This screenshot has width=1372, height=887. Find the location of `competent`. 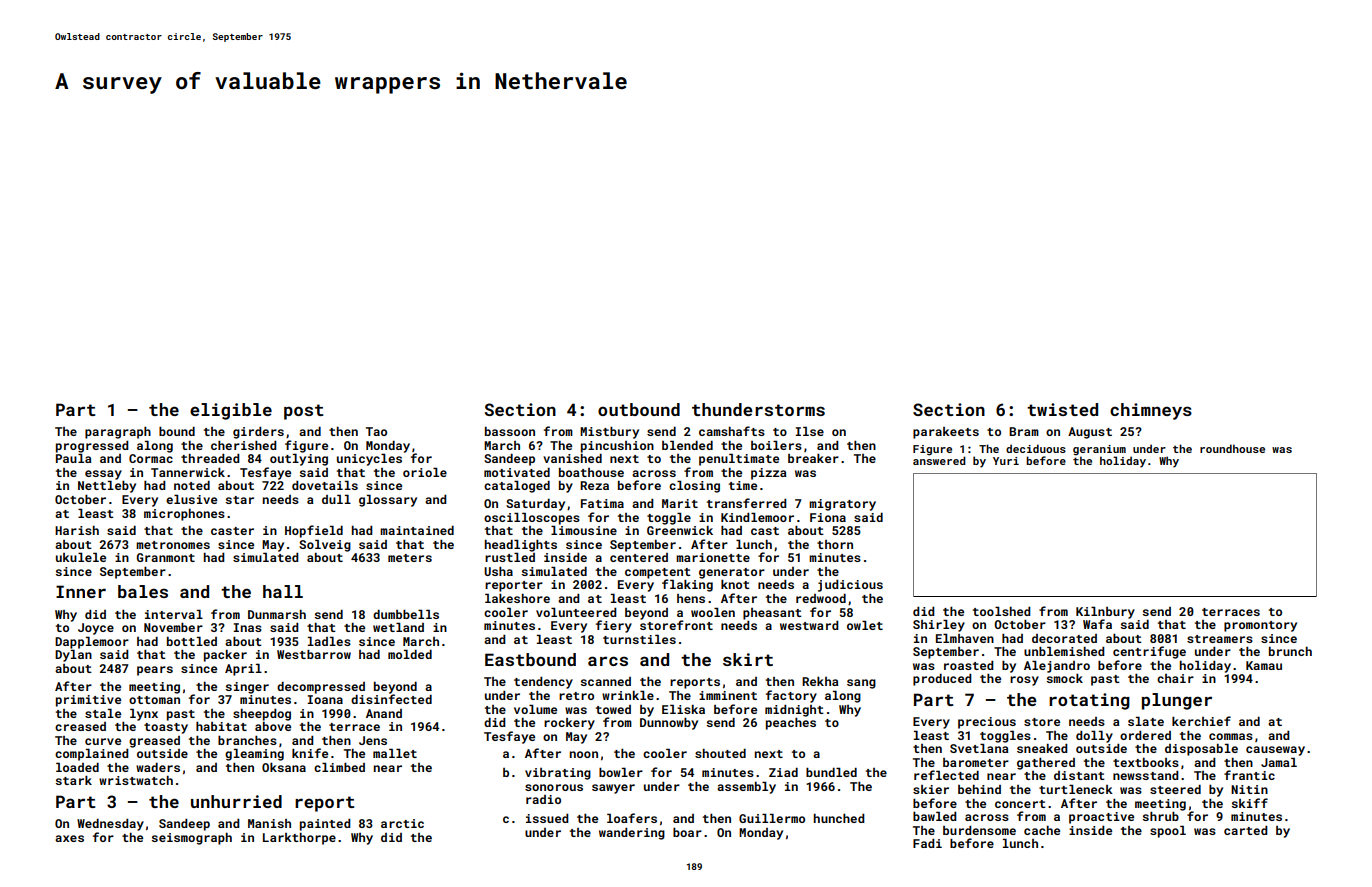

competent is located at coordinates (658, 573).
